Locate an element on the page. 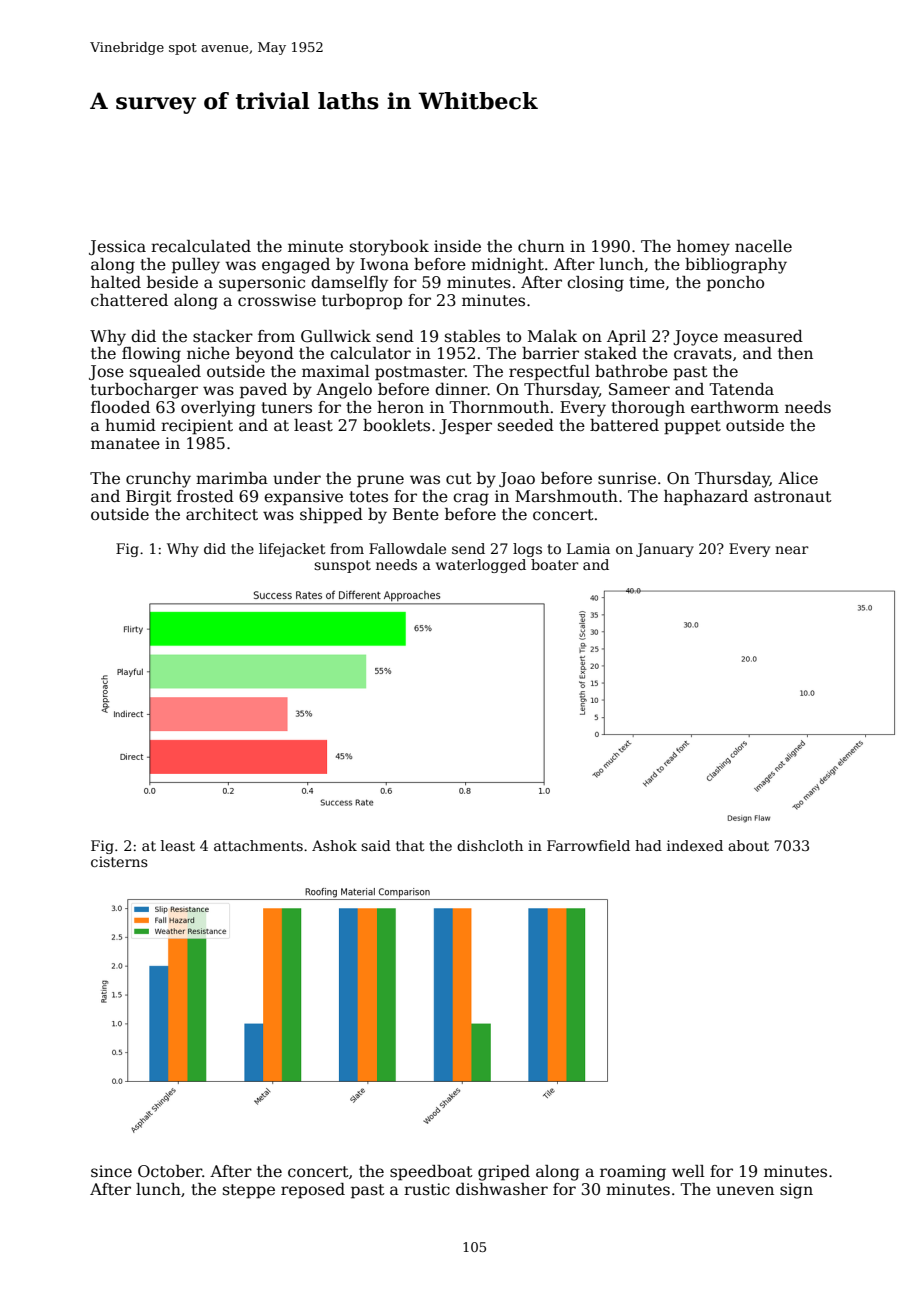  supersonic is located at coordinates (262, 284).
